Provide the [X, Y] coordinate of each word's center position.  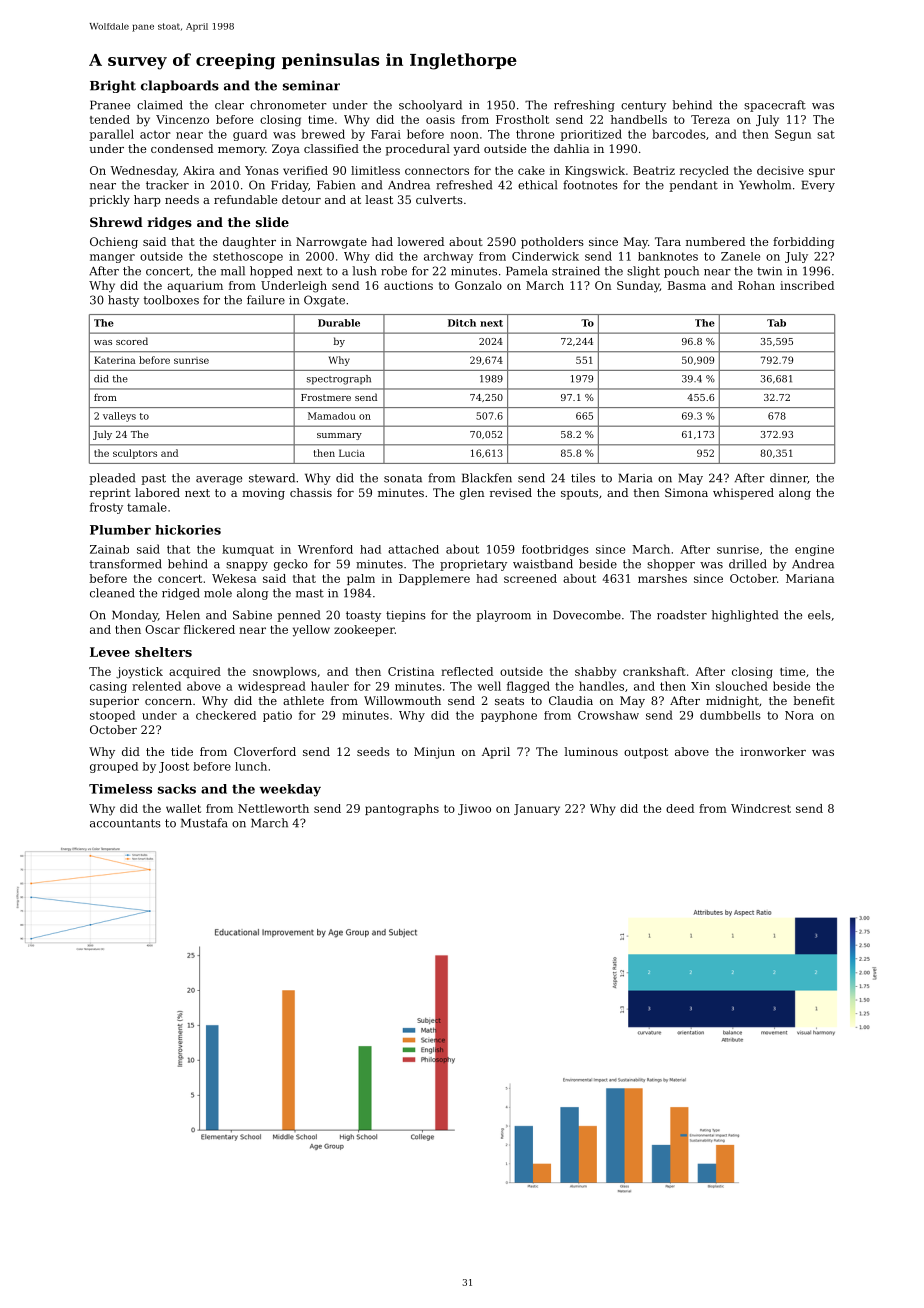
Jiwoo [474, 809]
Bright [113, 86]
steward [272, 478]
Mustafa [204, 823]
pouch [681, 272]
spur [822, 172]
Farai [386, 134]
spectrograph [339, 380]
